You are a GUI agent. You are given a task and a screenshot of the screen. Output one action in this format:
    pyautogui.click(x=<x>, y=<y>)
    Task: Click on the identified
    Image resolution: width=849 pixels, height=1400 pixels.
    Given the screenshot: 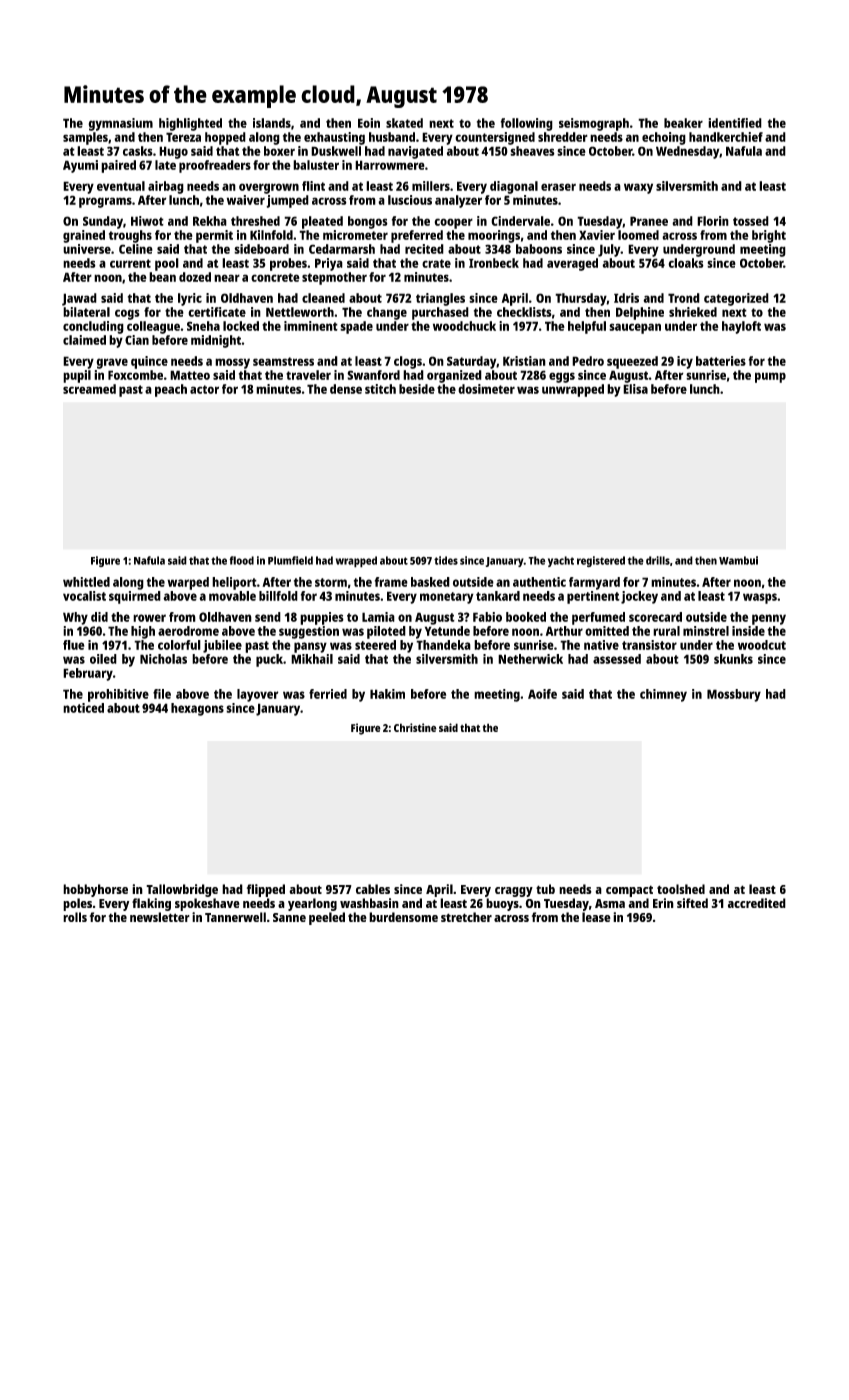 What is the action you would take?
    pyautogui.click(x=735, y=123)
